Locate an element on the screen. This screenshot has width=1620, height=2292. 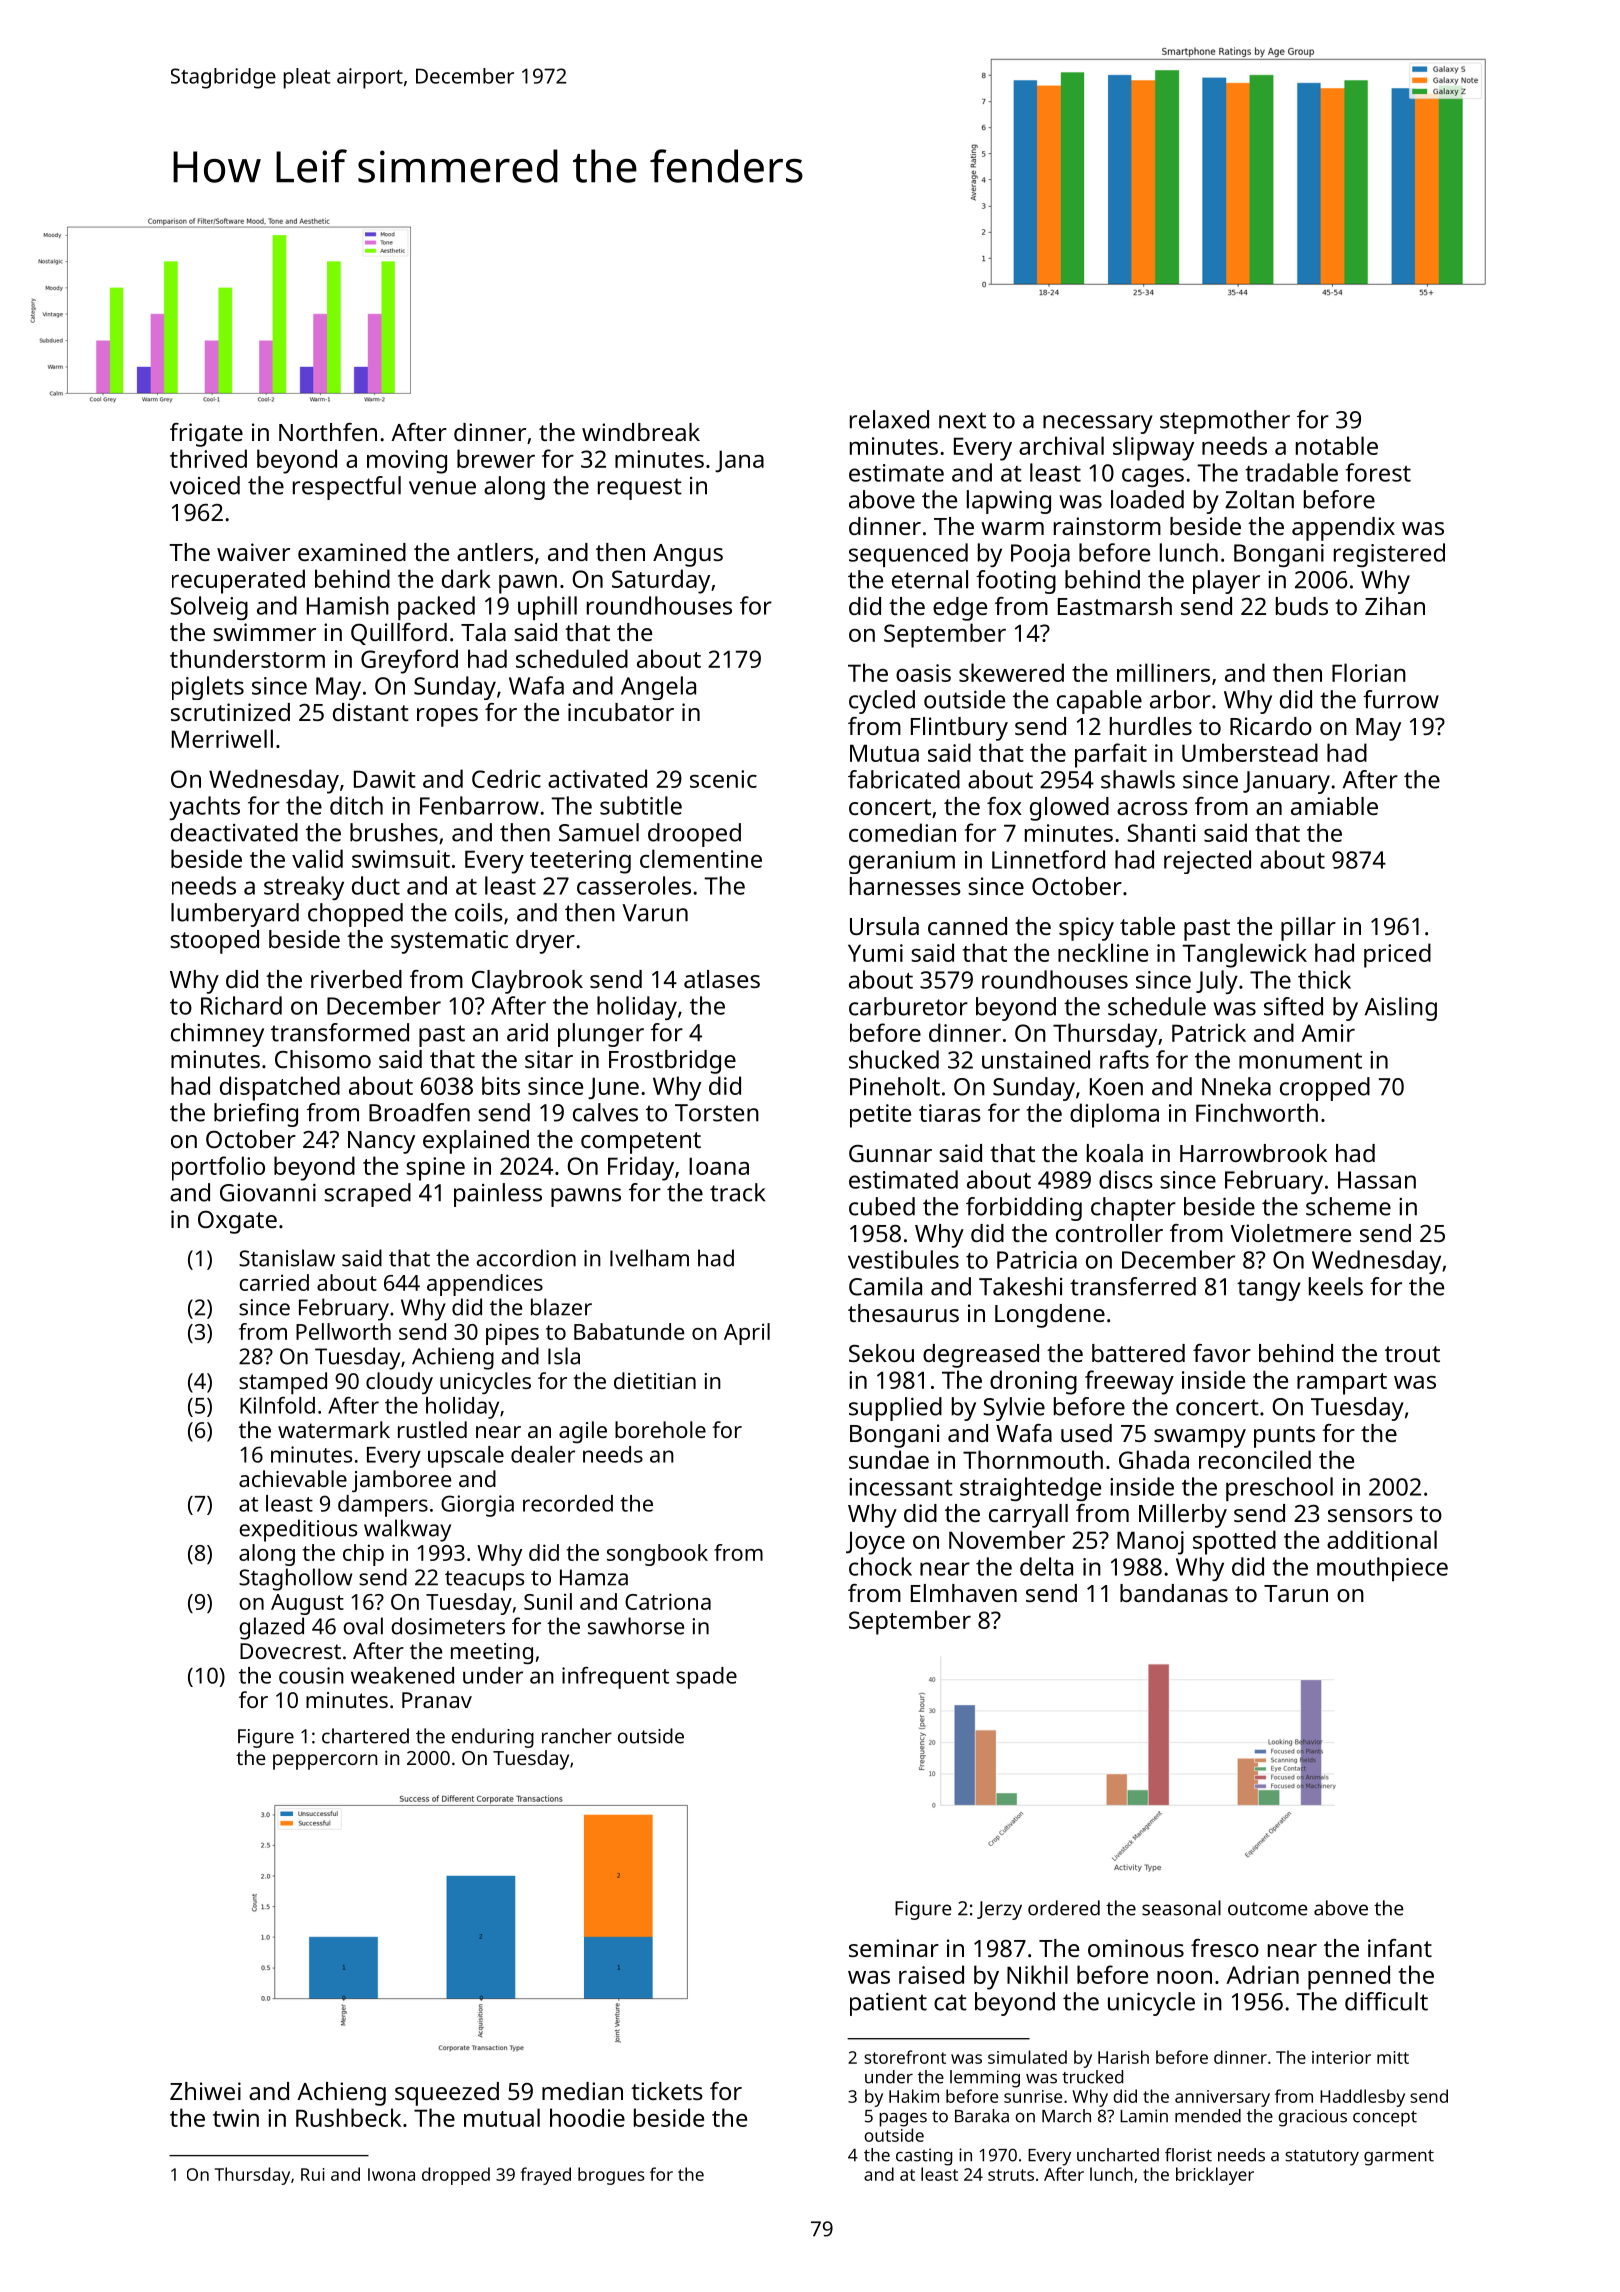
player is located at coordinates (1226, 582).
